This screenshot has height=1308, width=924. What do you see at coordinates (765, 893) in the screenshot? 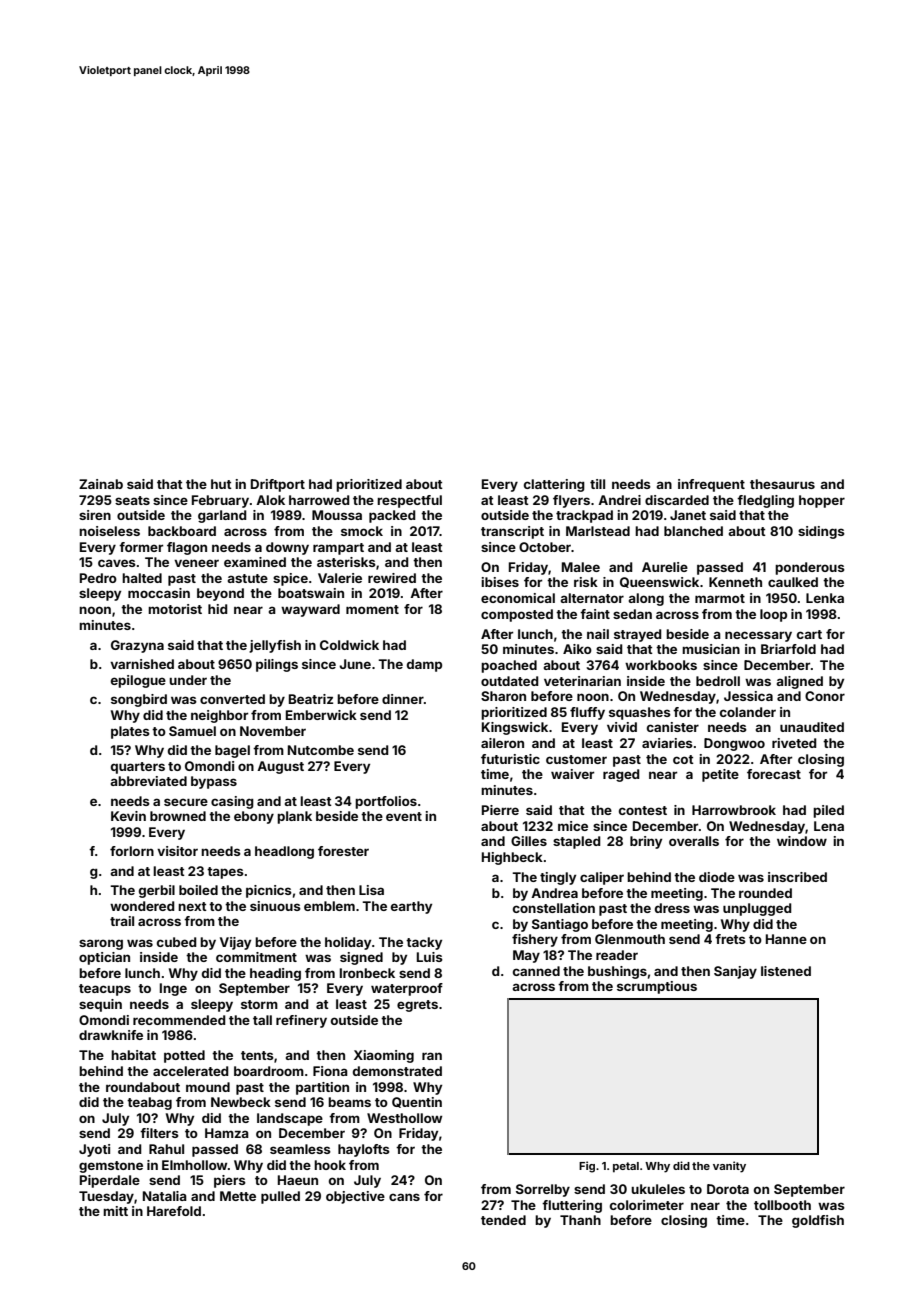
I see `rounded` at bounding box center [765, 893].
